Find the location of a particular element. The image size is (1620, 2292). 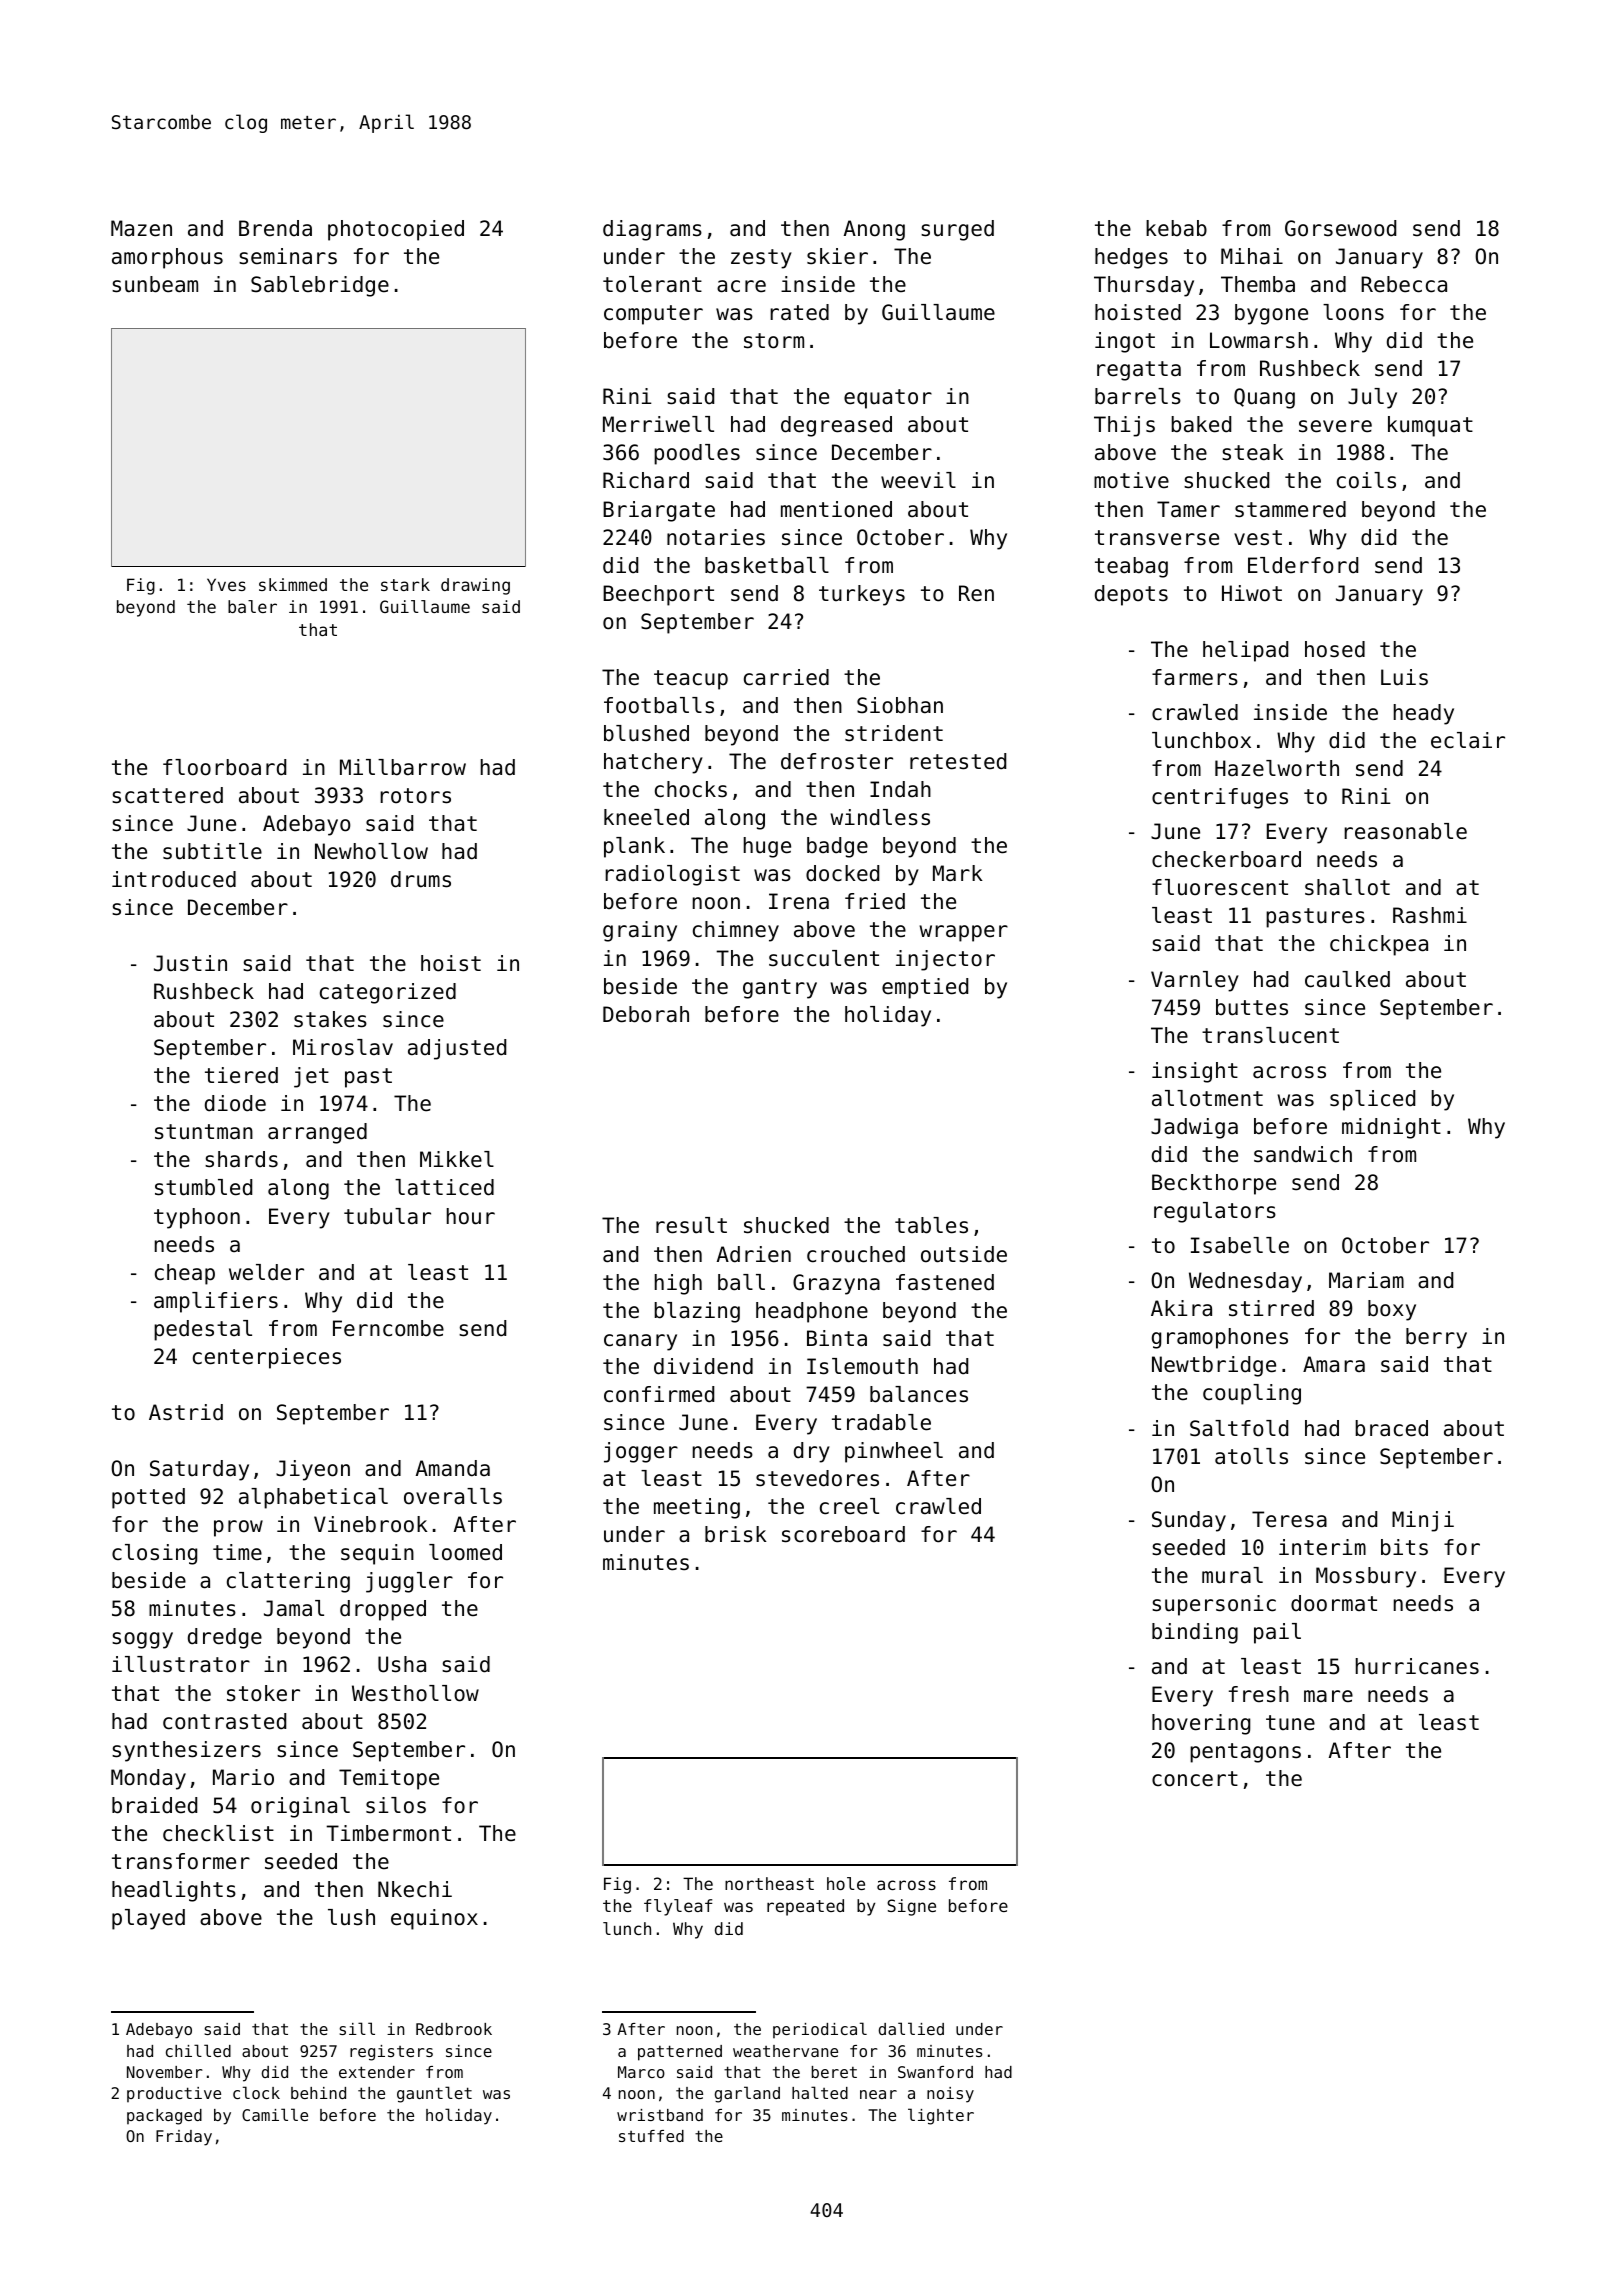

drums is located at coordinates (421, 879).
